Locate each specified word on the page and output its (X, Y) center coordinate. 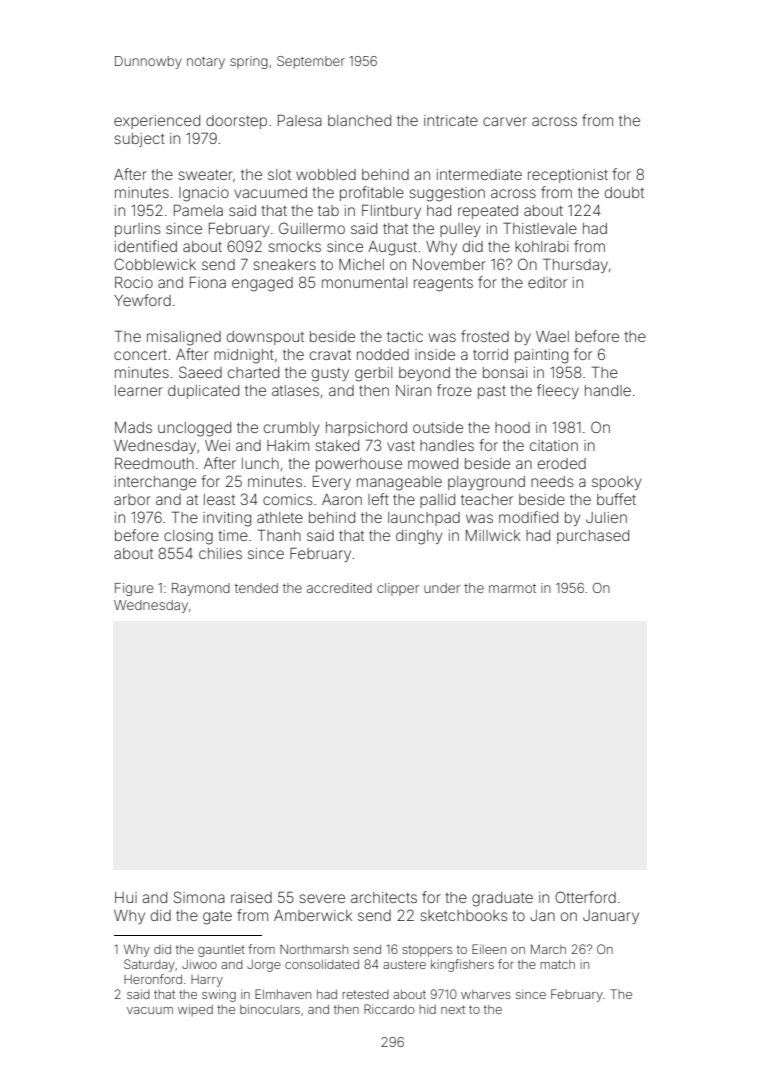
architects (384, 897)
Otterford (585, 897)
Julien (606, 517)
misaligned (184, 338)
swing (219, 996)
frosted (485, 336)
